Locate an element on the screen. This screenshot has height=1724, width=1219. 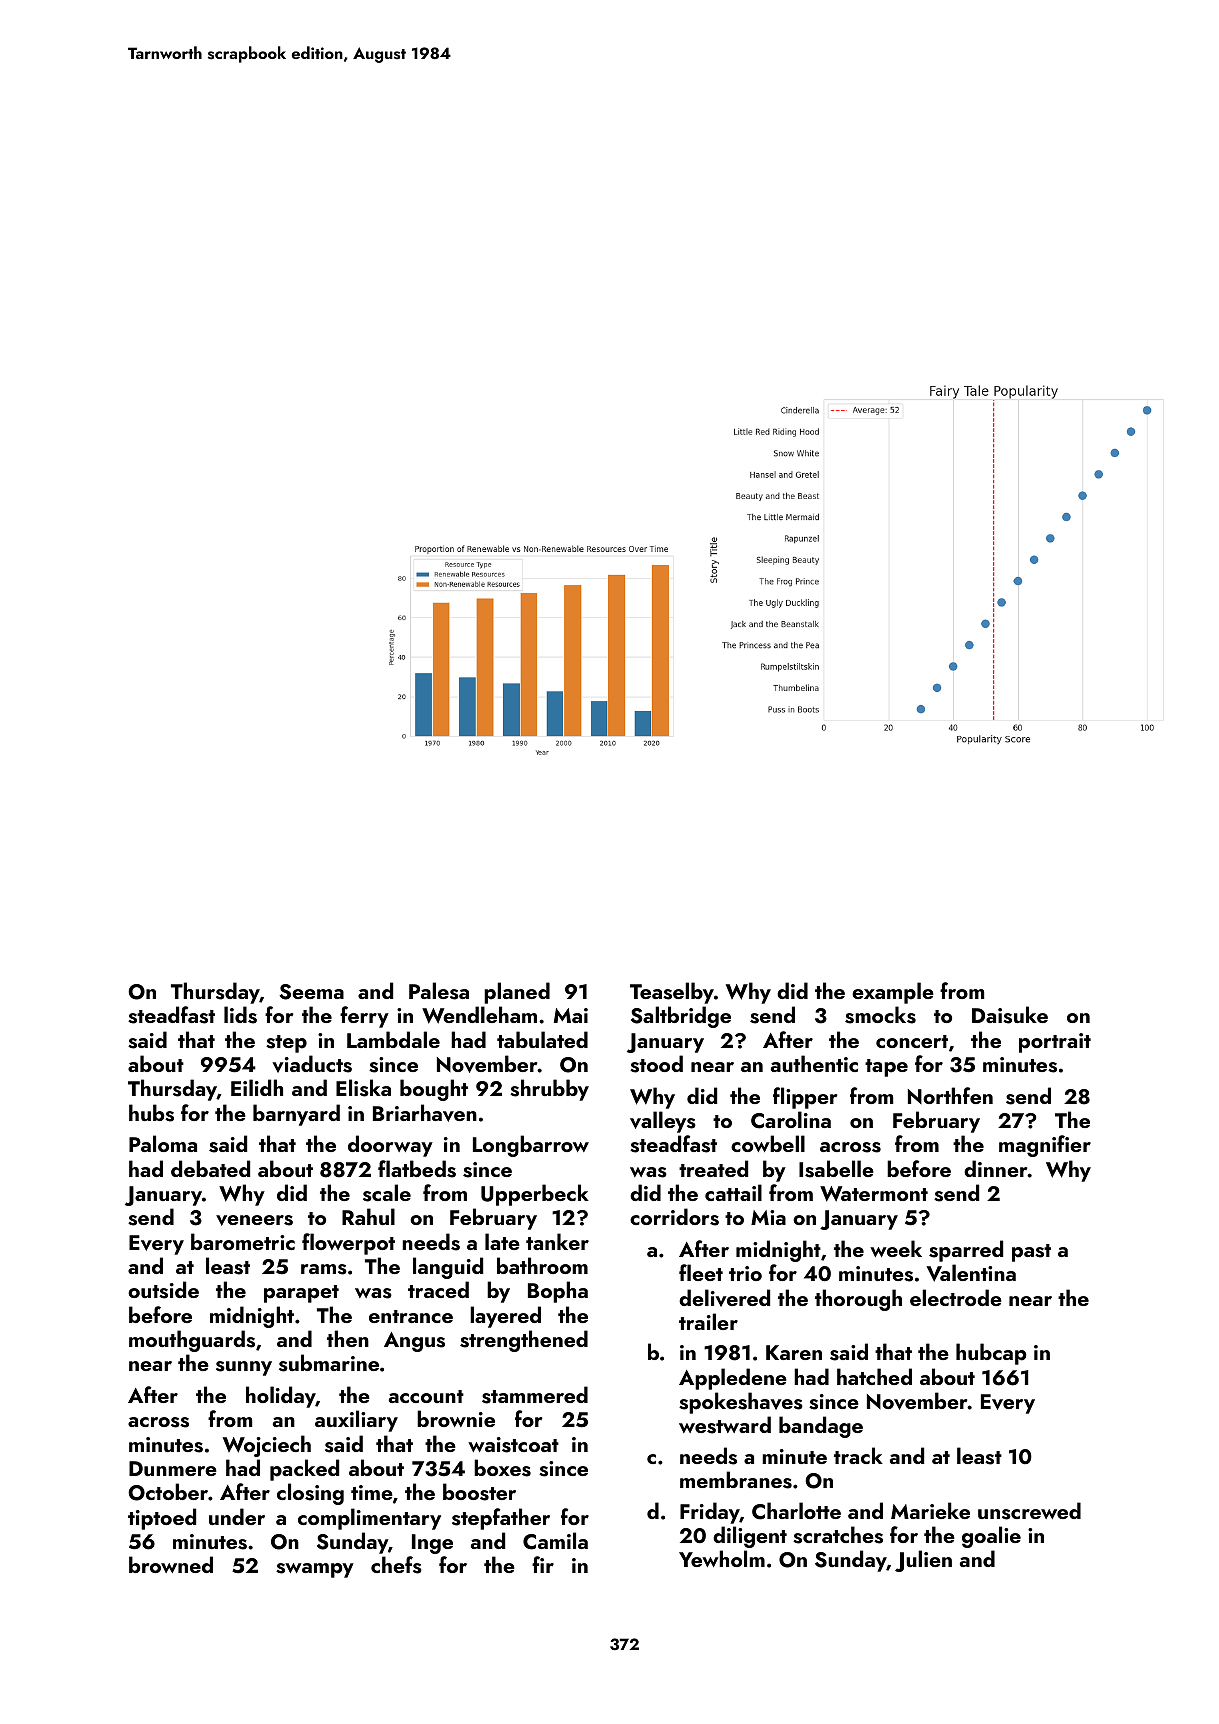
layered is located at coordinates (505, 1317).
